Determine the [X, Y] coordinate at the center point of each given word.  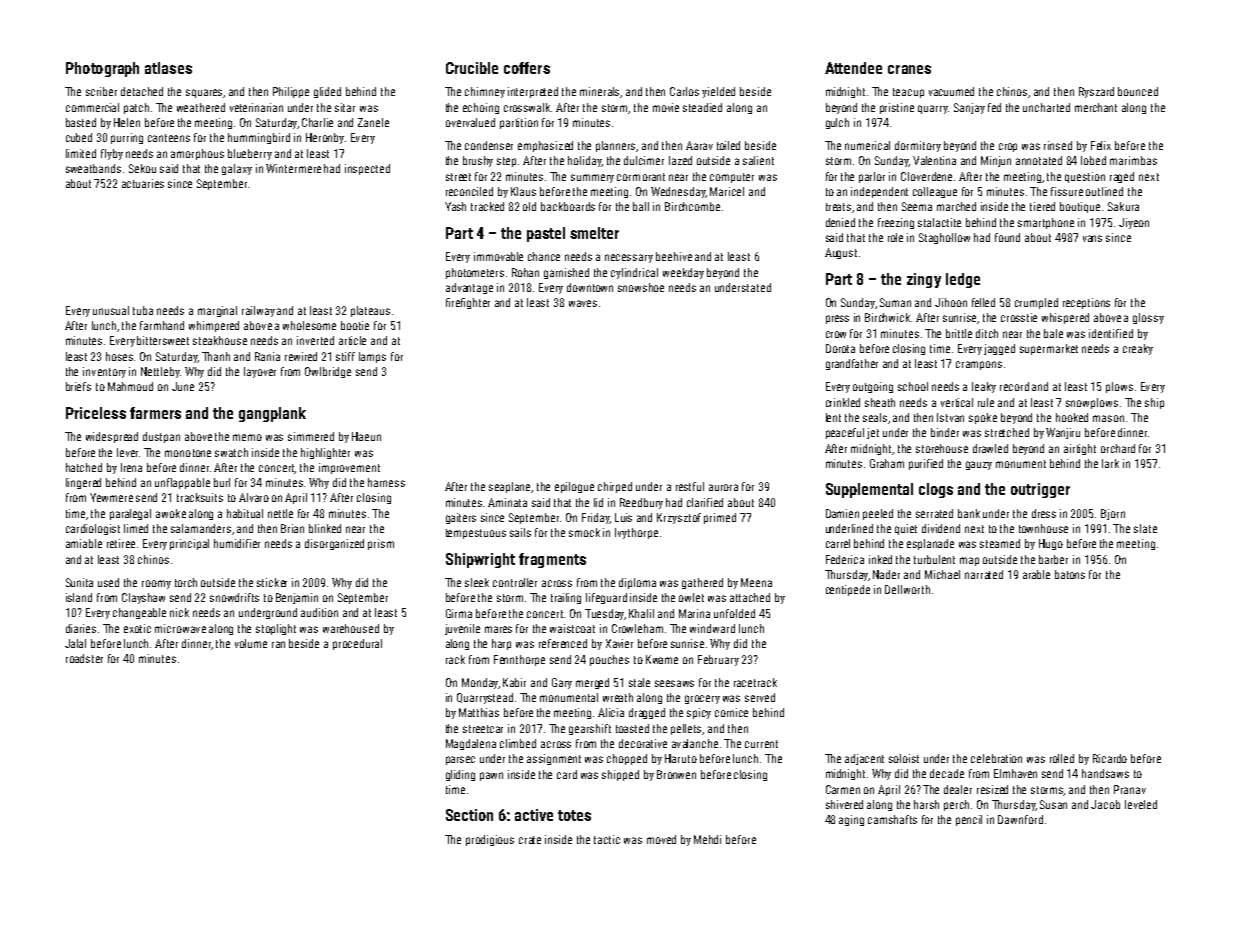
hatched [84, 467]
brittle [959, 333]
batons [1070, 574]
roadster [84, 658]
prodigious [490, 840]
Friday [595, 518]
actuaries [143, 183]
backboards [568, 206]
